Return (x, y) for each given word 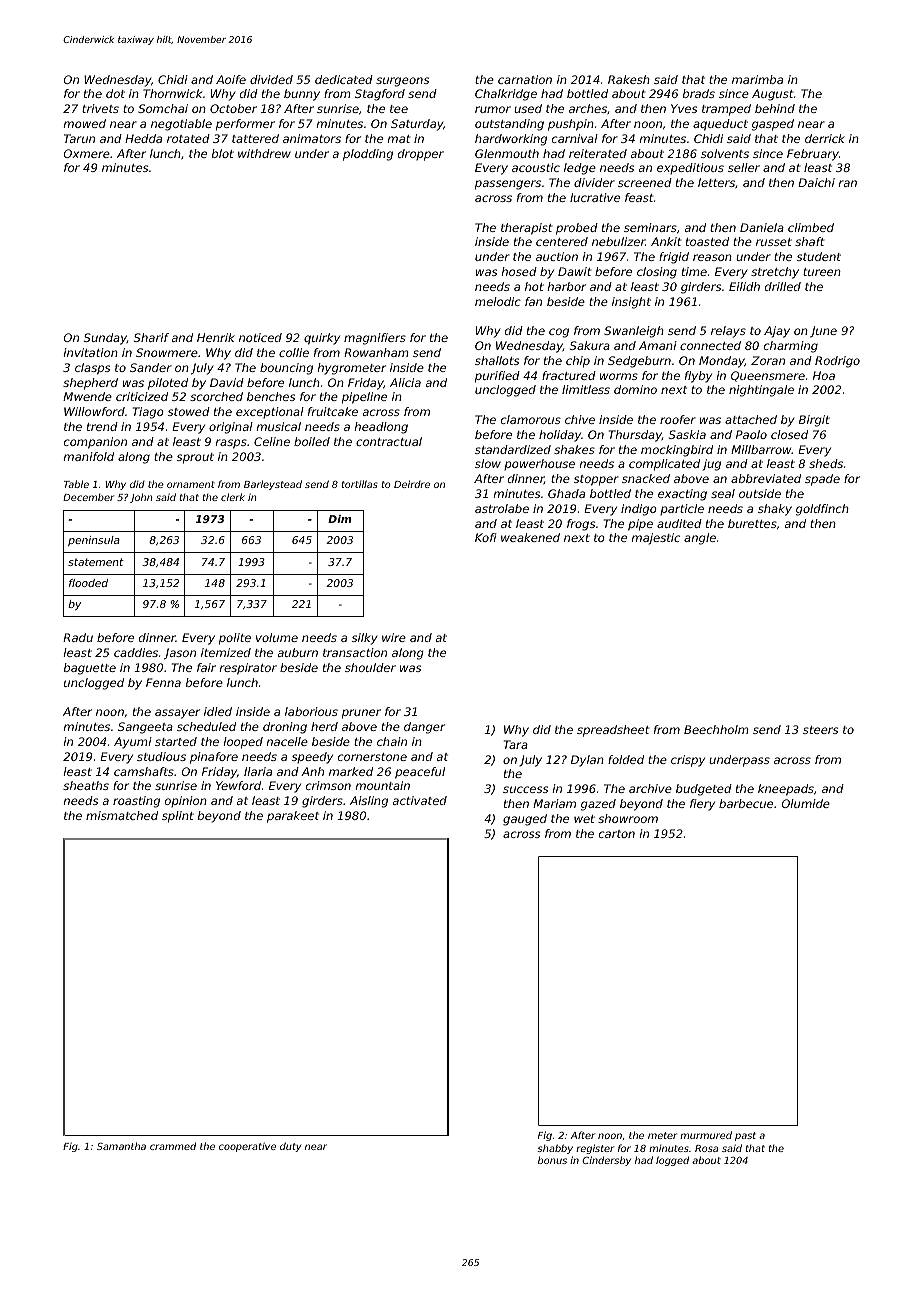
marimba (757, 79)
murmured (706, 1135)
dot (115, 93)
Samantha (121, 1146)
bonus (552, 1160)
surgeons (402, 82)
